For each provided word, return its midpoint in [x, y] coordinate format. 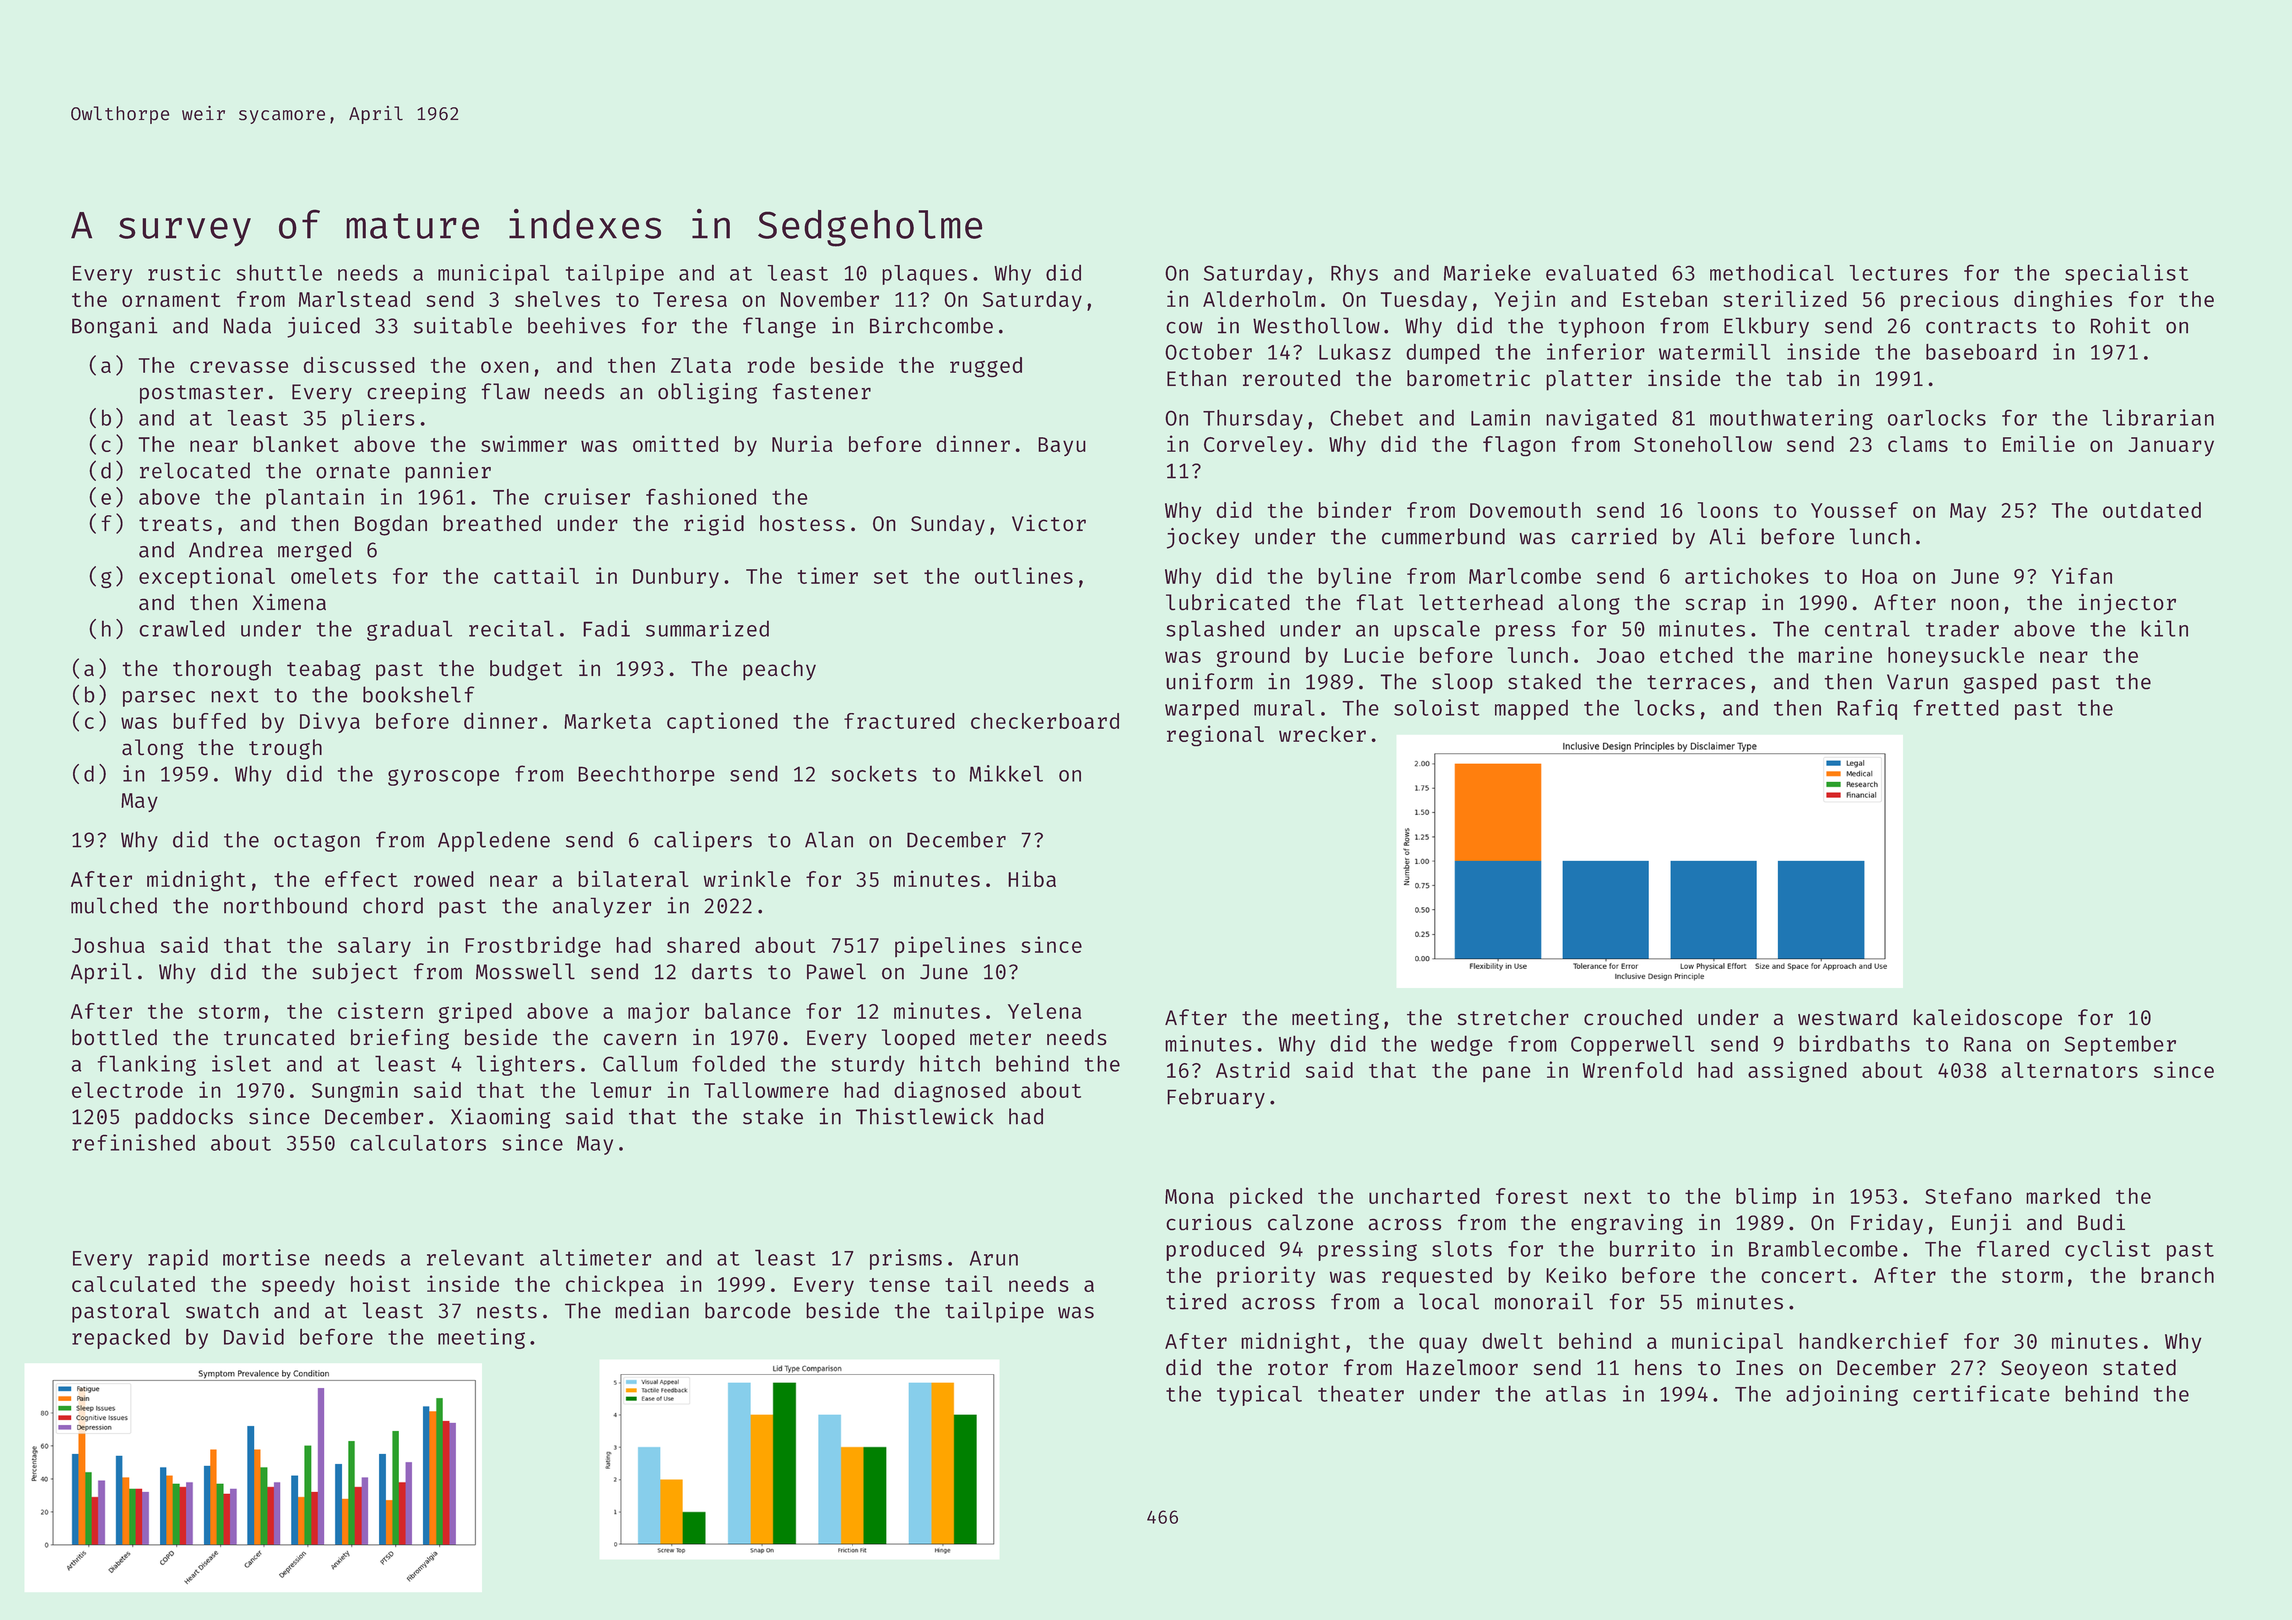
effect [361, 879]
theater [1361, 1393]
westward [1847, 1017]
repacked [121, 1338]
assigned [1797, 1072]
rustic [184, 272]
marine [1835, 654]
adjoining [1842, 1395]
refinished [133, 1142]
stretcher [1513, 1017]
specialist [2126, 274]
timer [827, 575]
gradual [409, 630]
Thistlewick [924, 1116]
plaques [924, 275]
